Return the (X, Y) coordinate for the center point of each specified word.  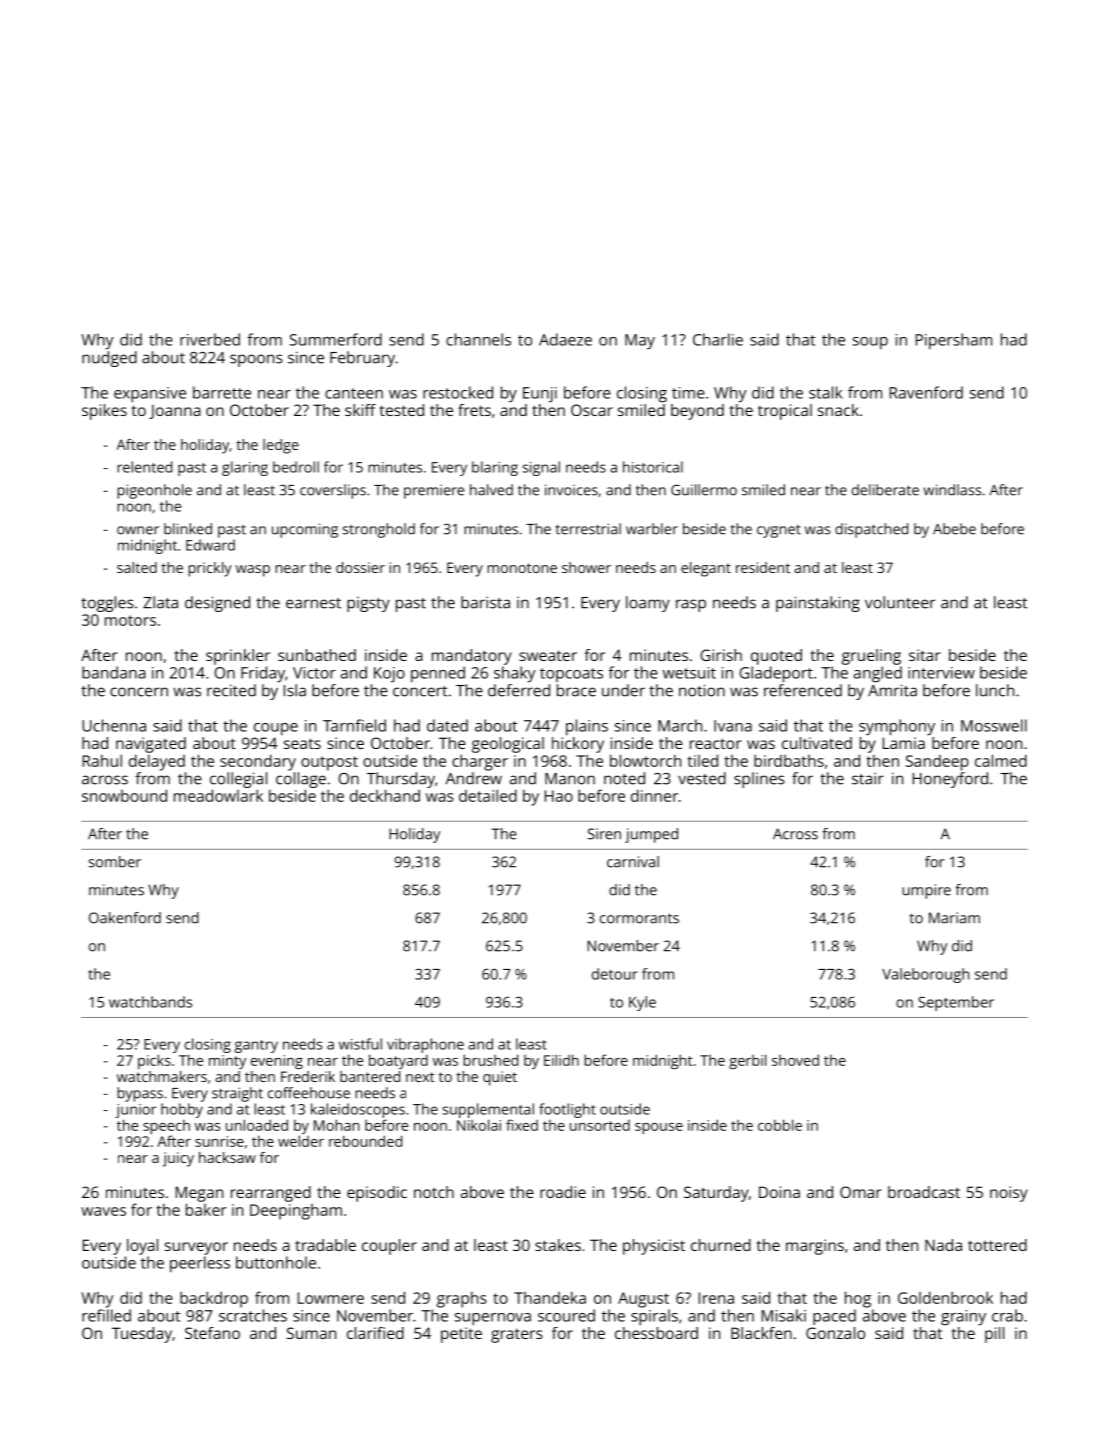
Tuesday (142, 1335)
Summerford (336, 339)
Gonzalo (835, 1333)
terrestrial (588, 529)
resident (763, 567)
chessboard (656, 1333)
